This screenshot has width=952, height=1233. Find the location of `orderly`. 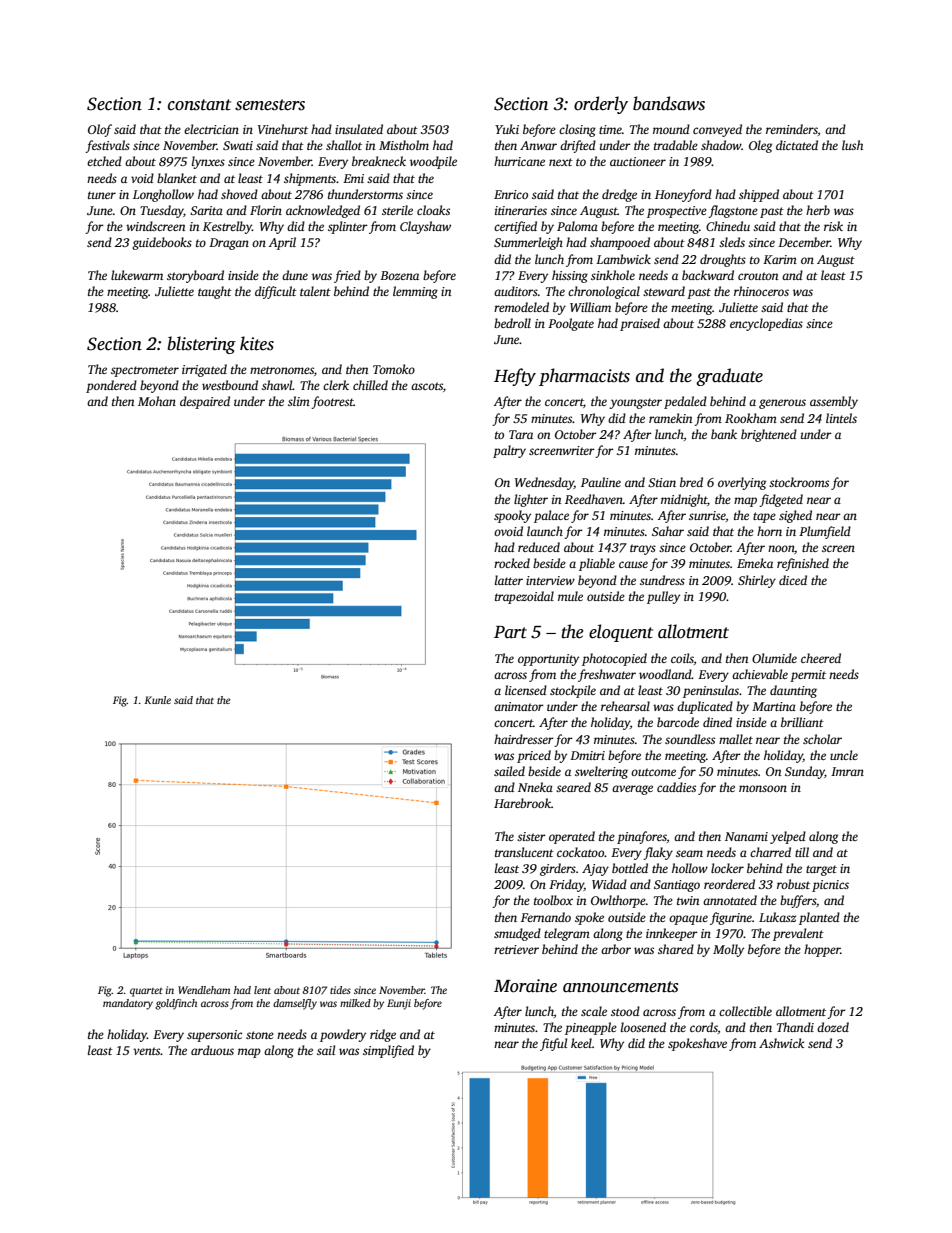

orderly is located at coordinates (601, 105).
